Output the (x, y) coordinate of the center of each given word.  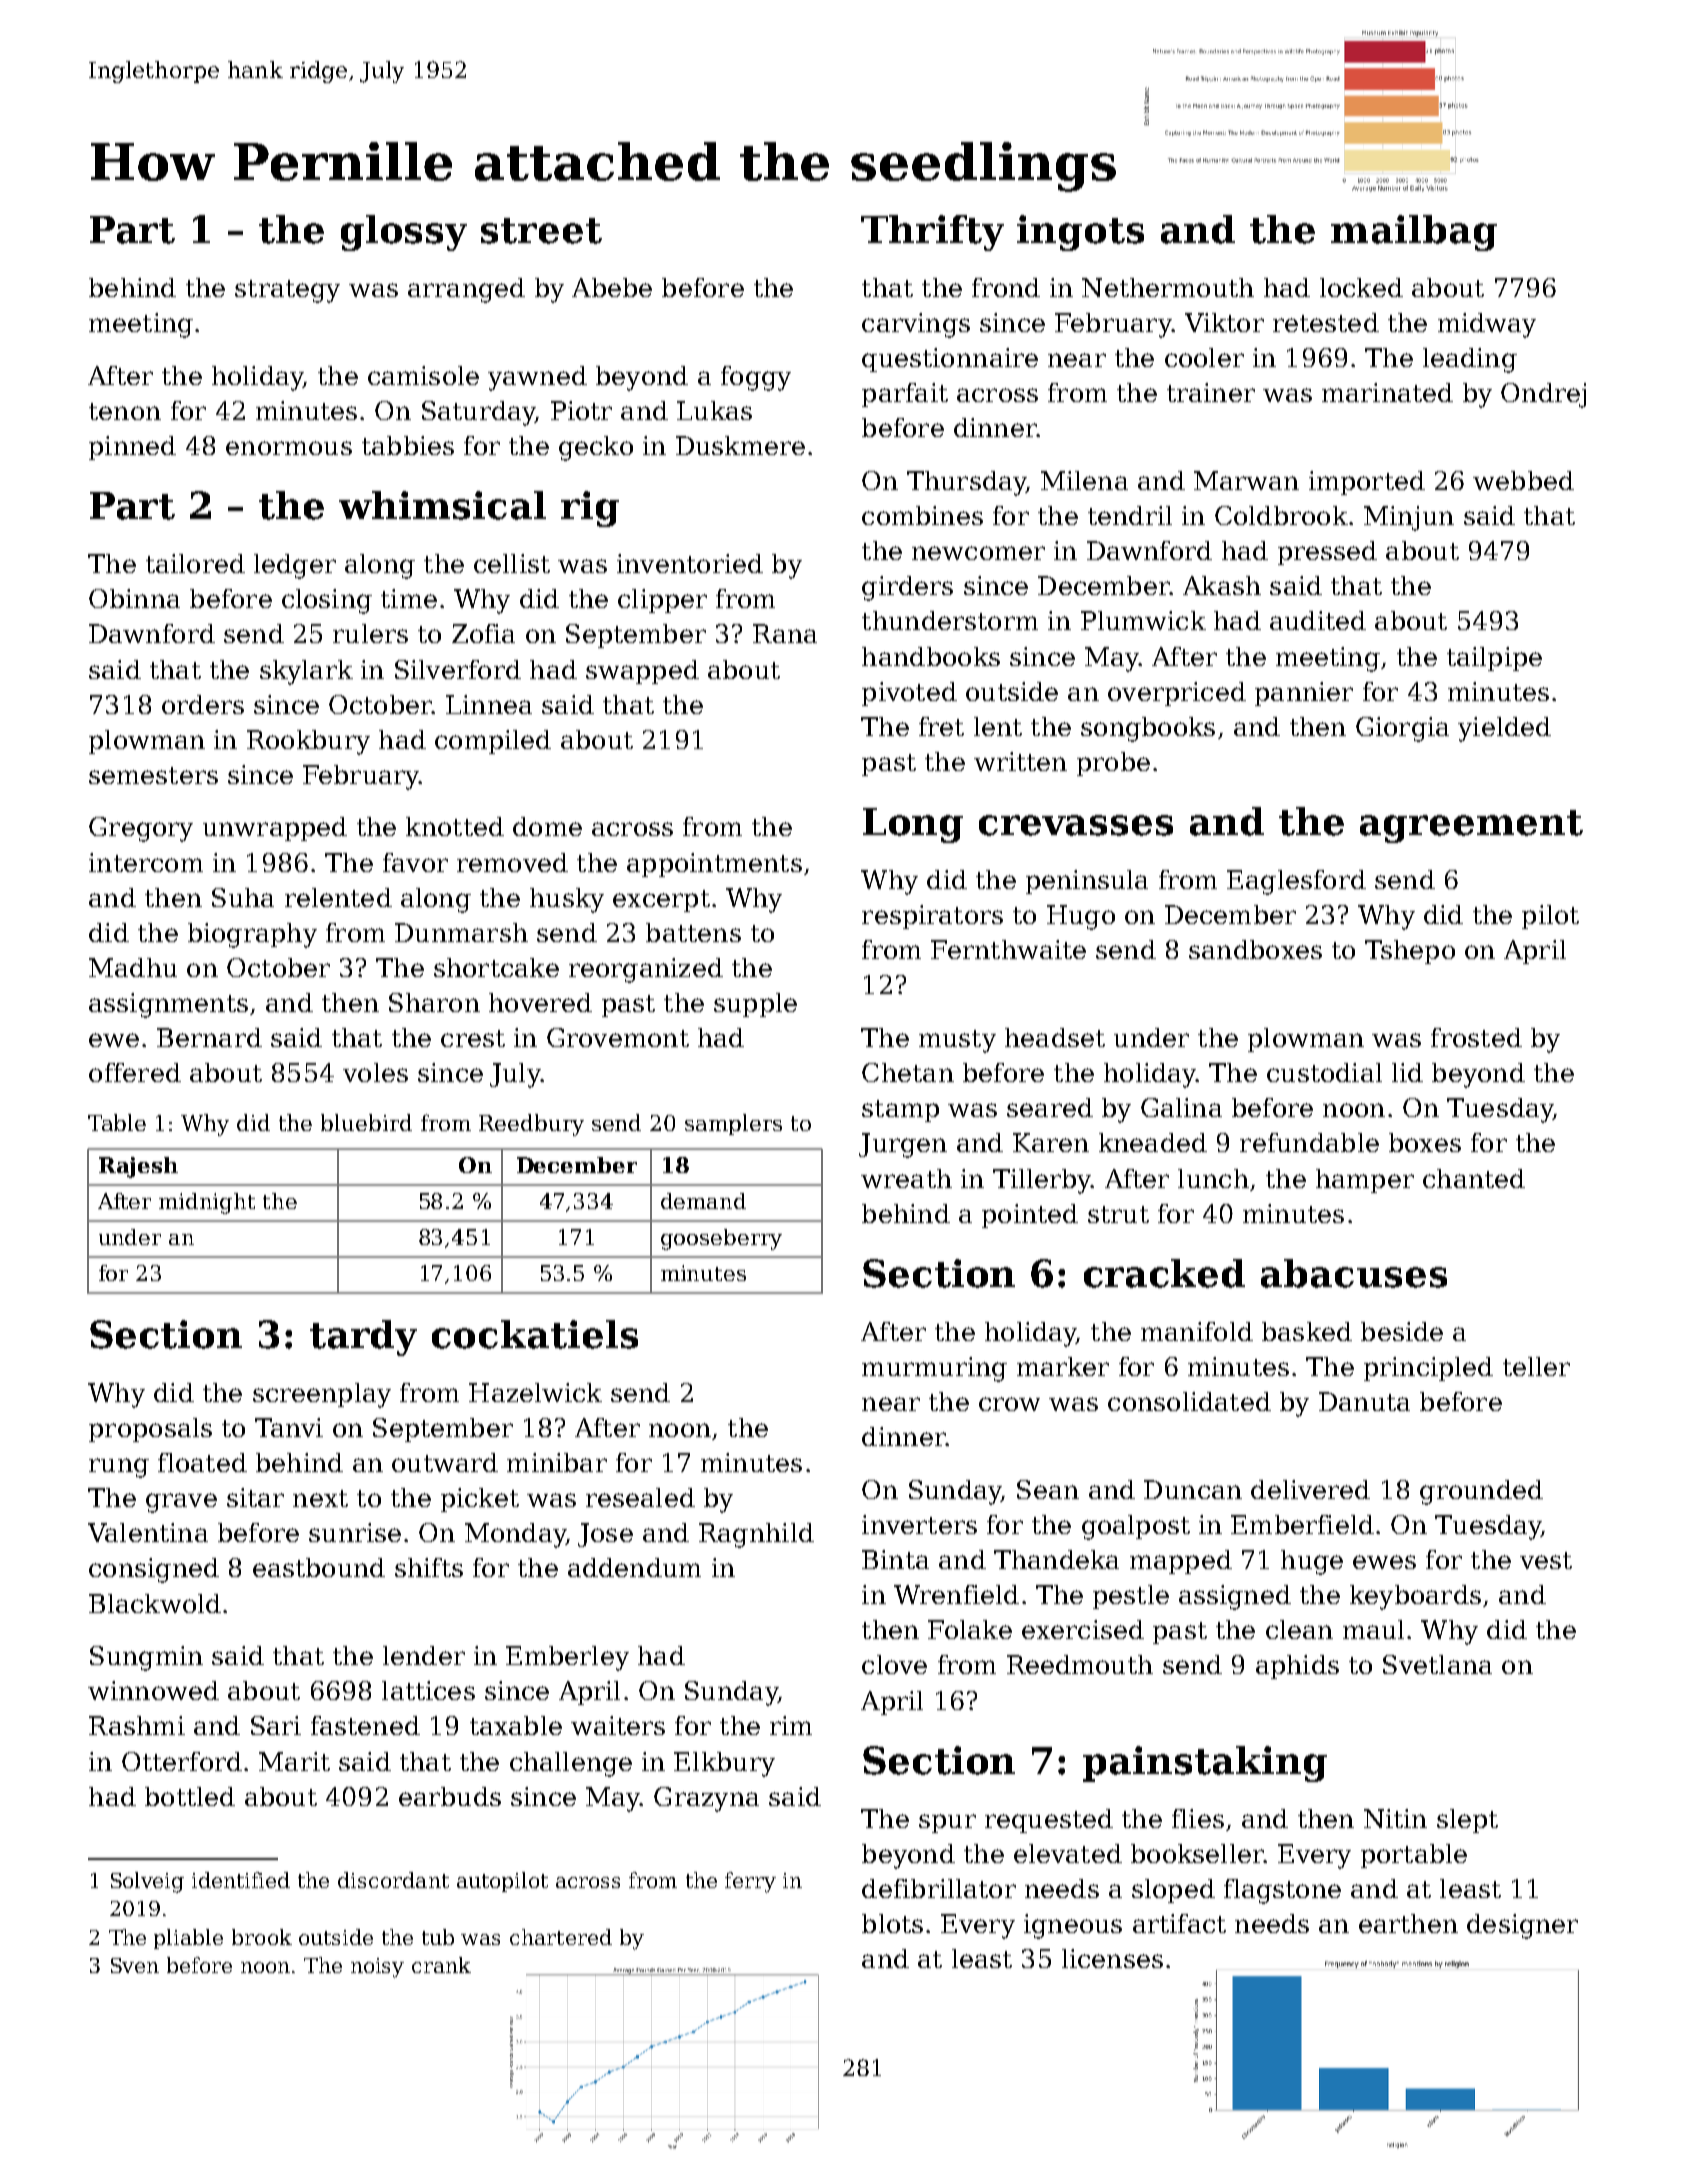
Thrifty (932, 233)
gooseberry (721, 1239)
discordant (393, 1880)
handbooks (931, 656)
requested (1049, 1821)
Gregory (141, 829)
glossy (404, 233)
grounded (1481, 1492)
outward (445, 1462)
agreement (1471, 826)
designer (1522, 1926)
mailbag (1414, 233)
